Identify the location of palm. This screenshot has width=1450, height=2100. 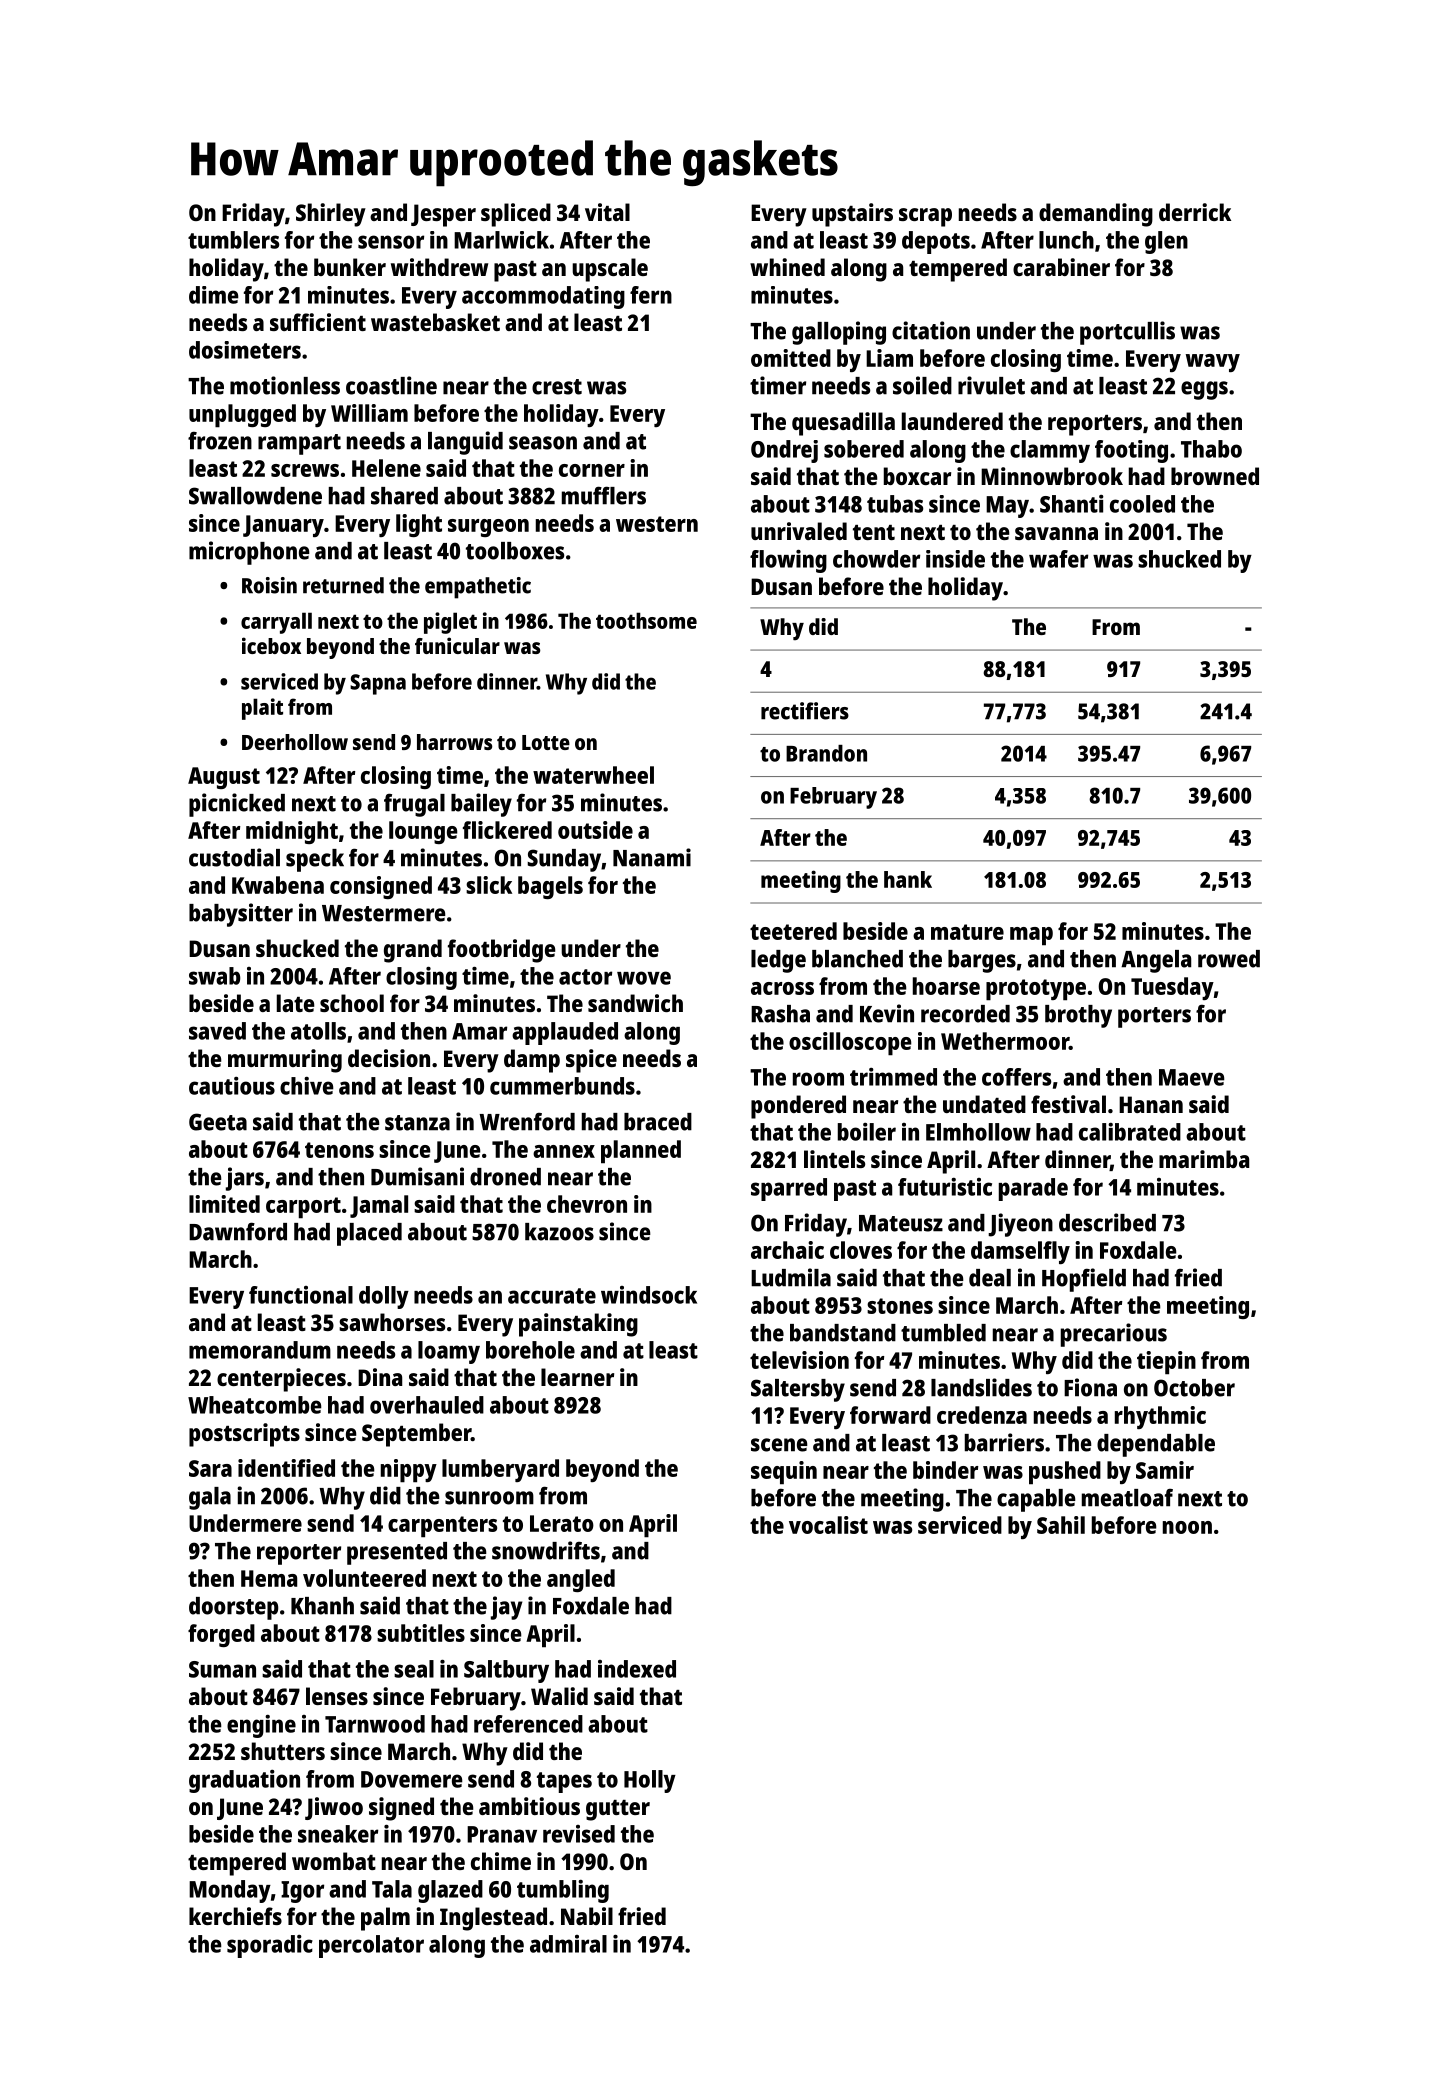
(385, 1919).
